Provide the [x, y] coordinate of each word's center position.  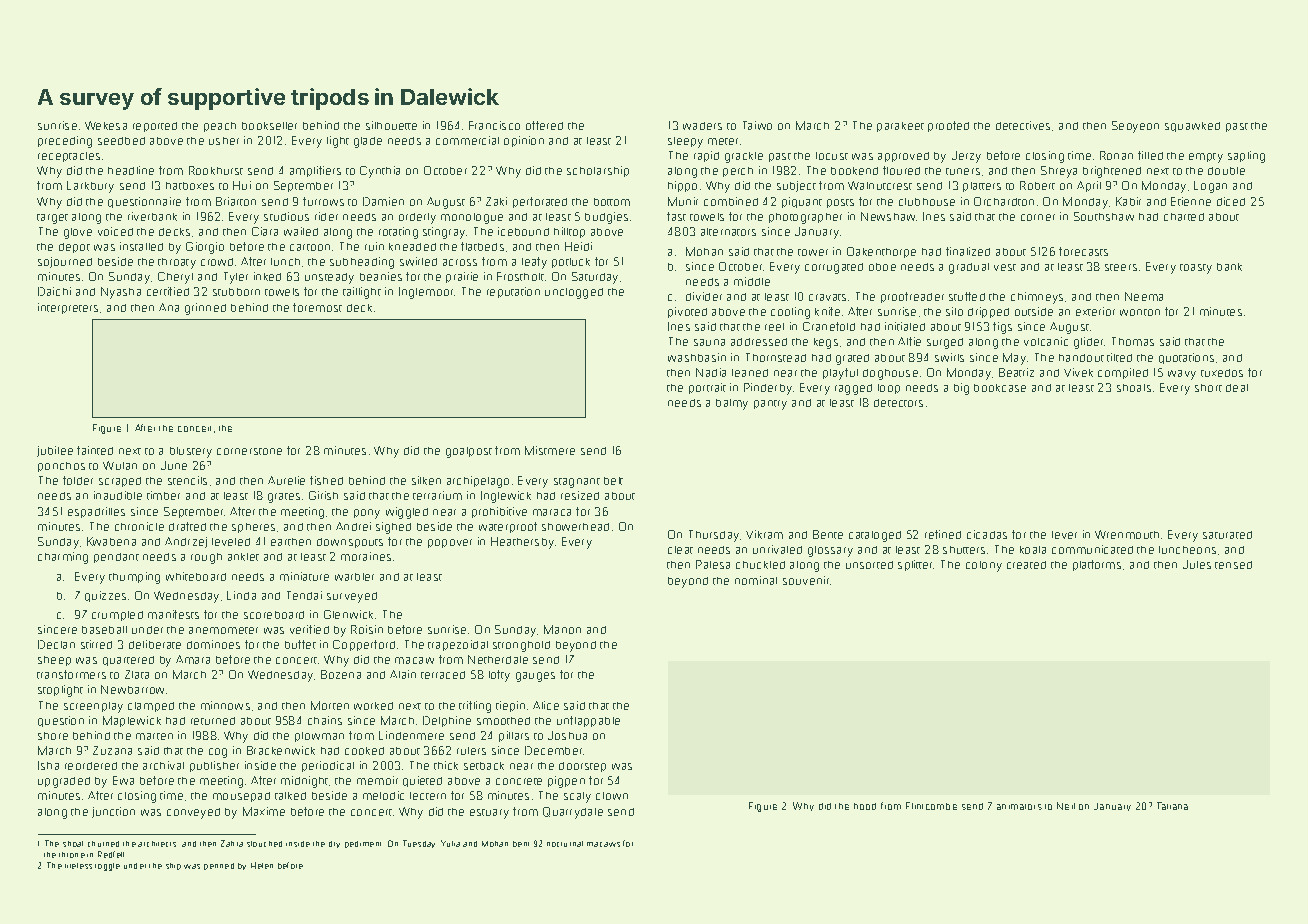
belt [613, 481]
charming [63, 558]
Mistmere [550, 450]
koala [1033, 550]
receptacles [69, 157]
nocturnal [565, 844]
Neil [1066, 806]
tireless [78, 866]
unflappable [588, 721]
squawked [1192, 127]
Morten [330, 705]
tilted [1119, 357]
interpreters [68, 308]
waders [702, 126]
